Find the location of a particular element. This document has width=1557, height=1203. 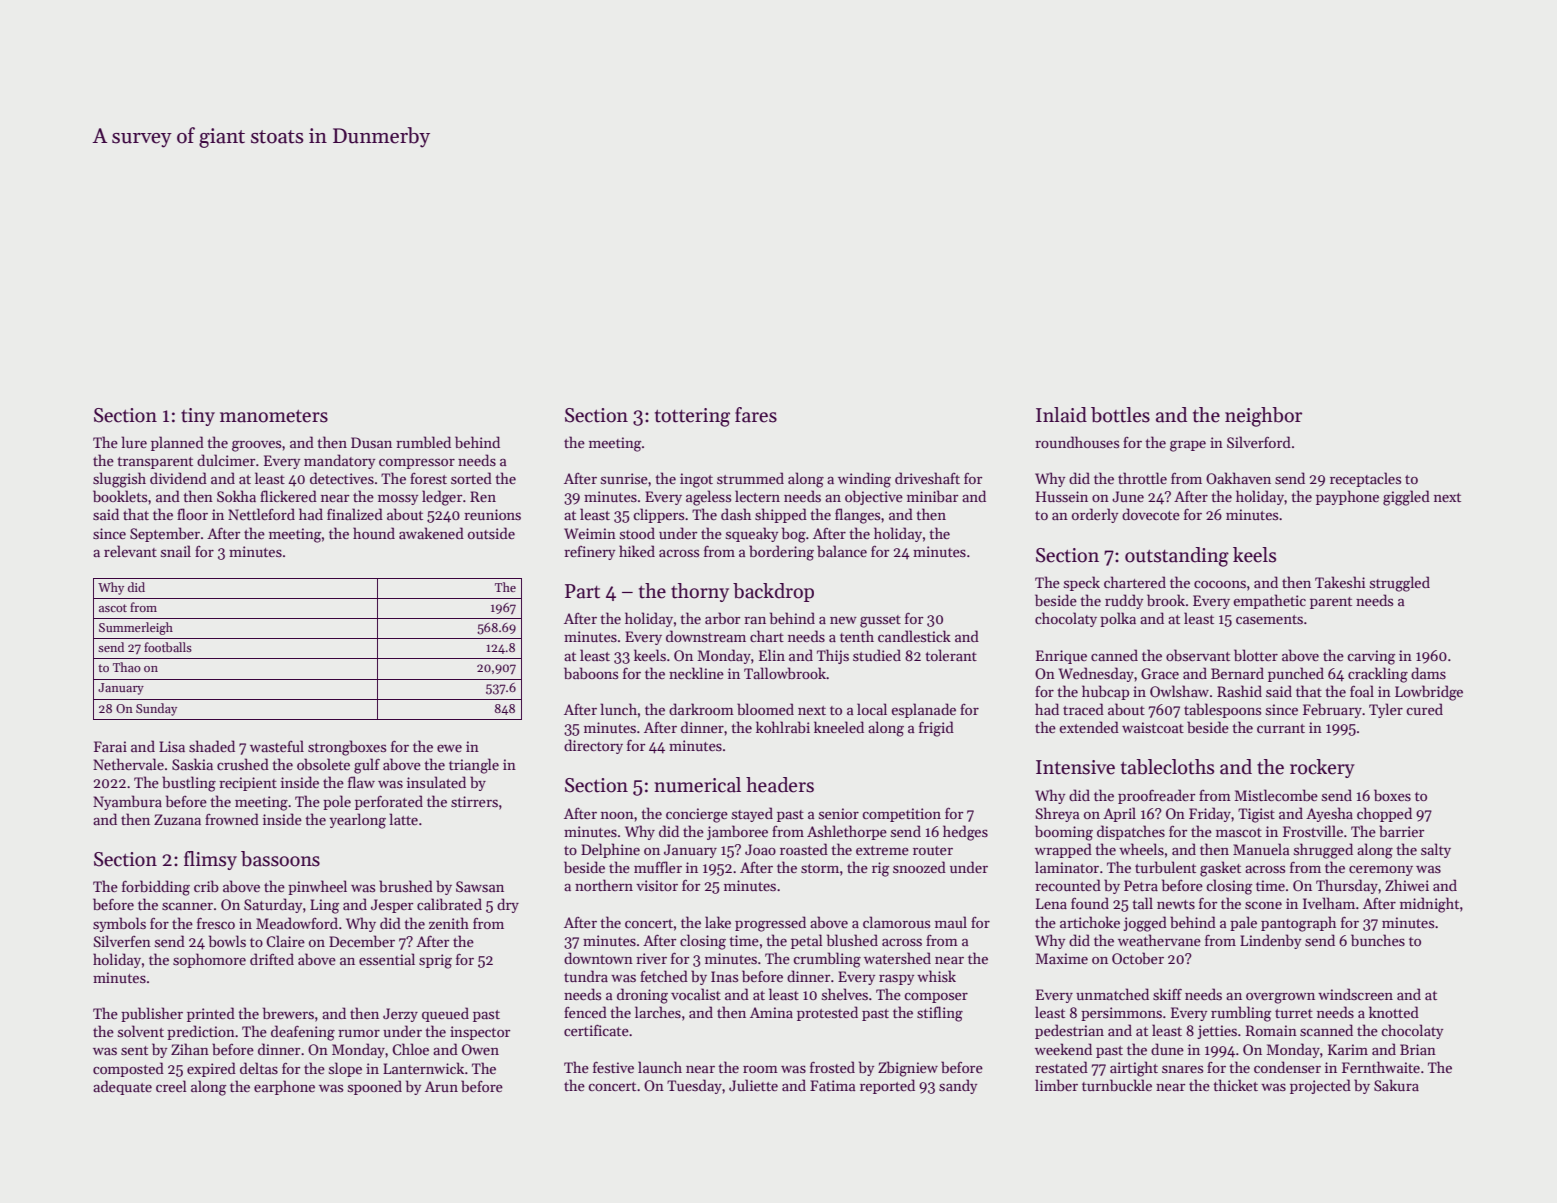

chopped is located at coordinates (1384, 814).
